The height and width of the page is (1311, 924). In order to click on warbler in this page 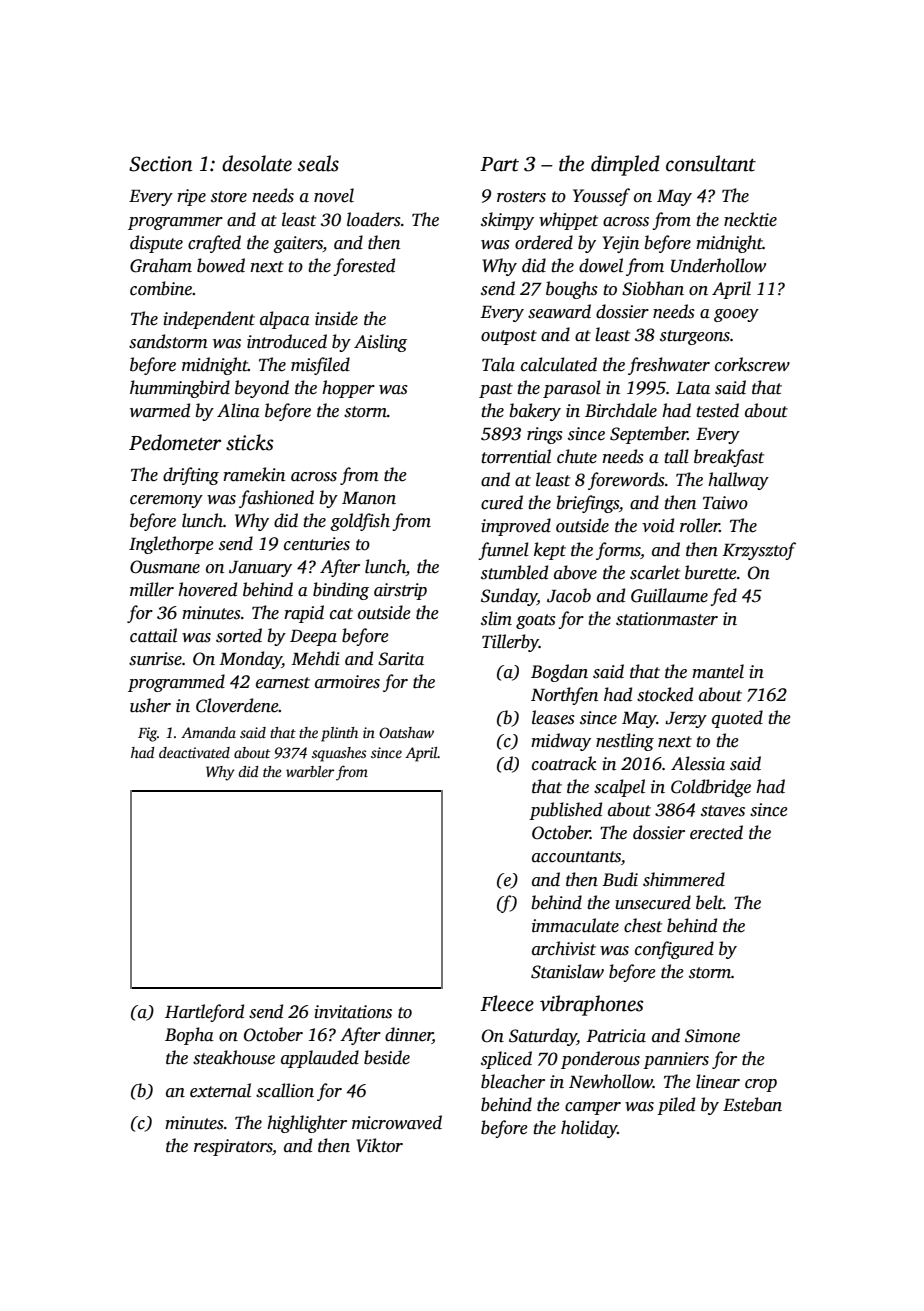, I will do `click(310, 771)`.
